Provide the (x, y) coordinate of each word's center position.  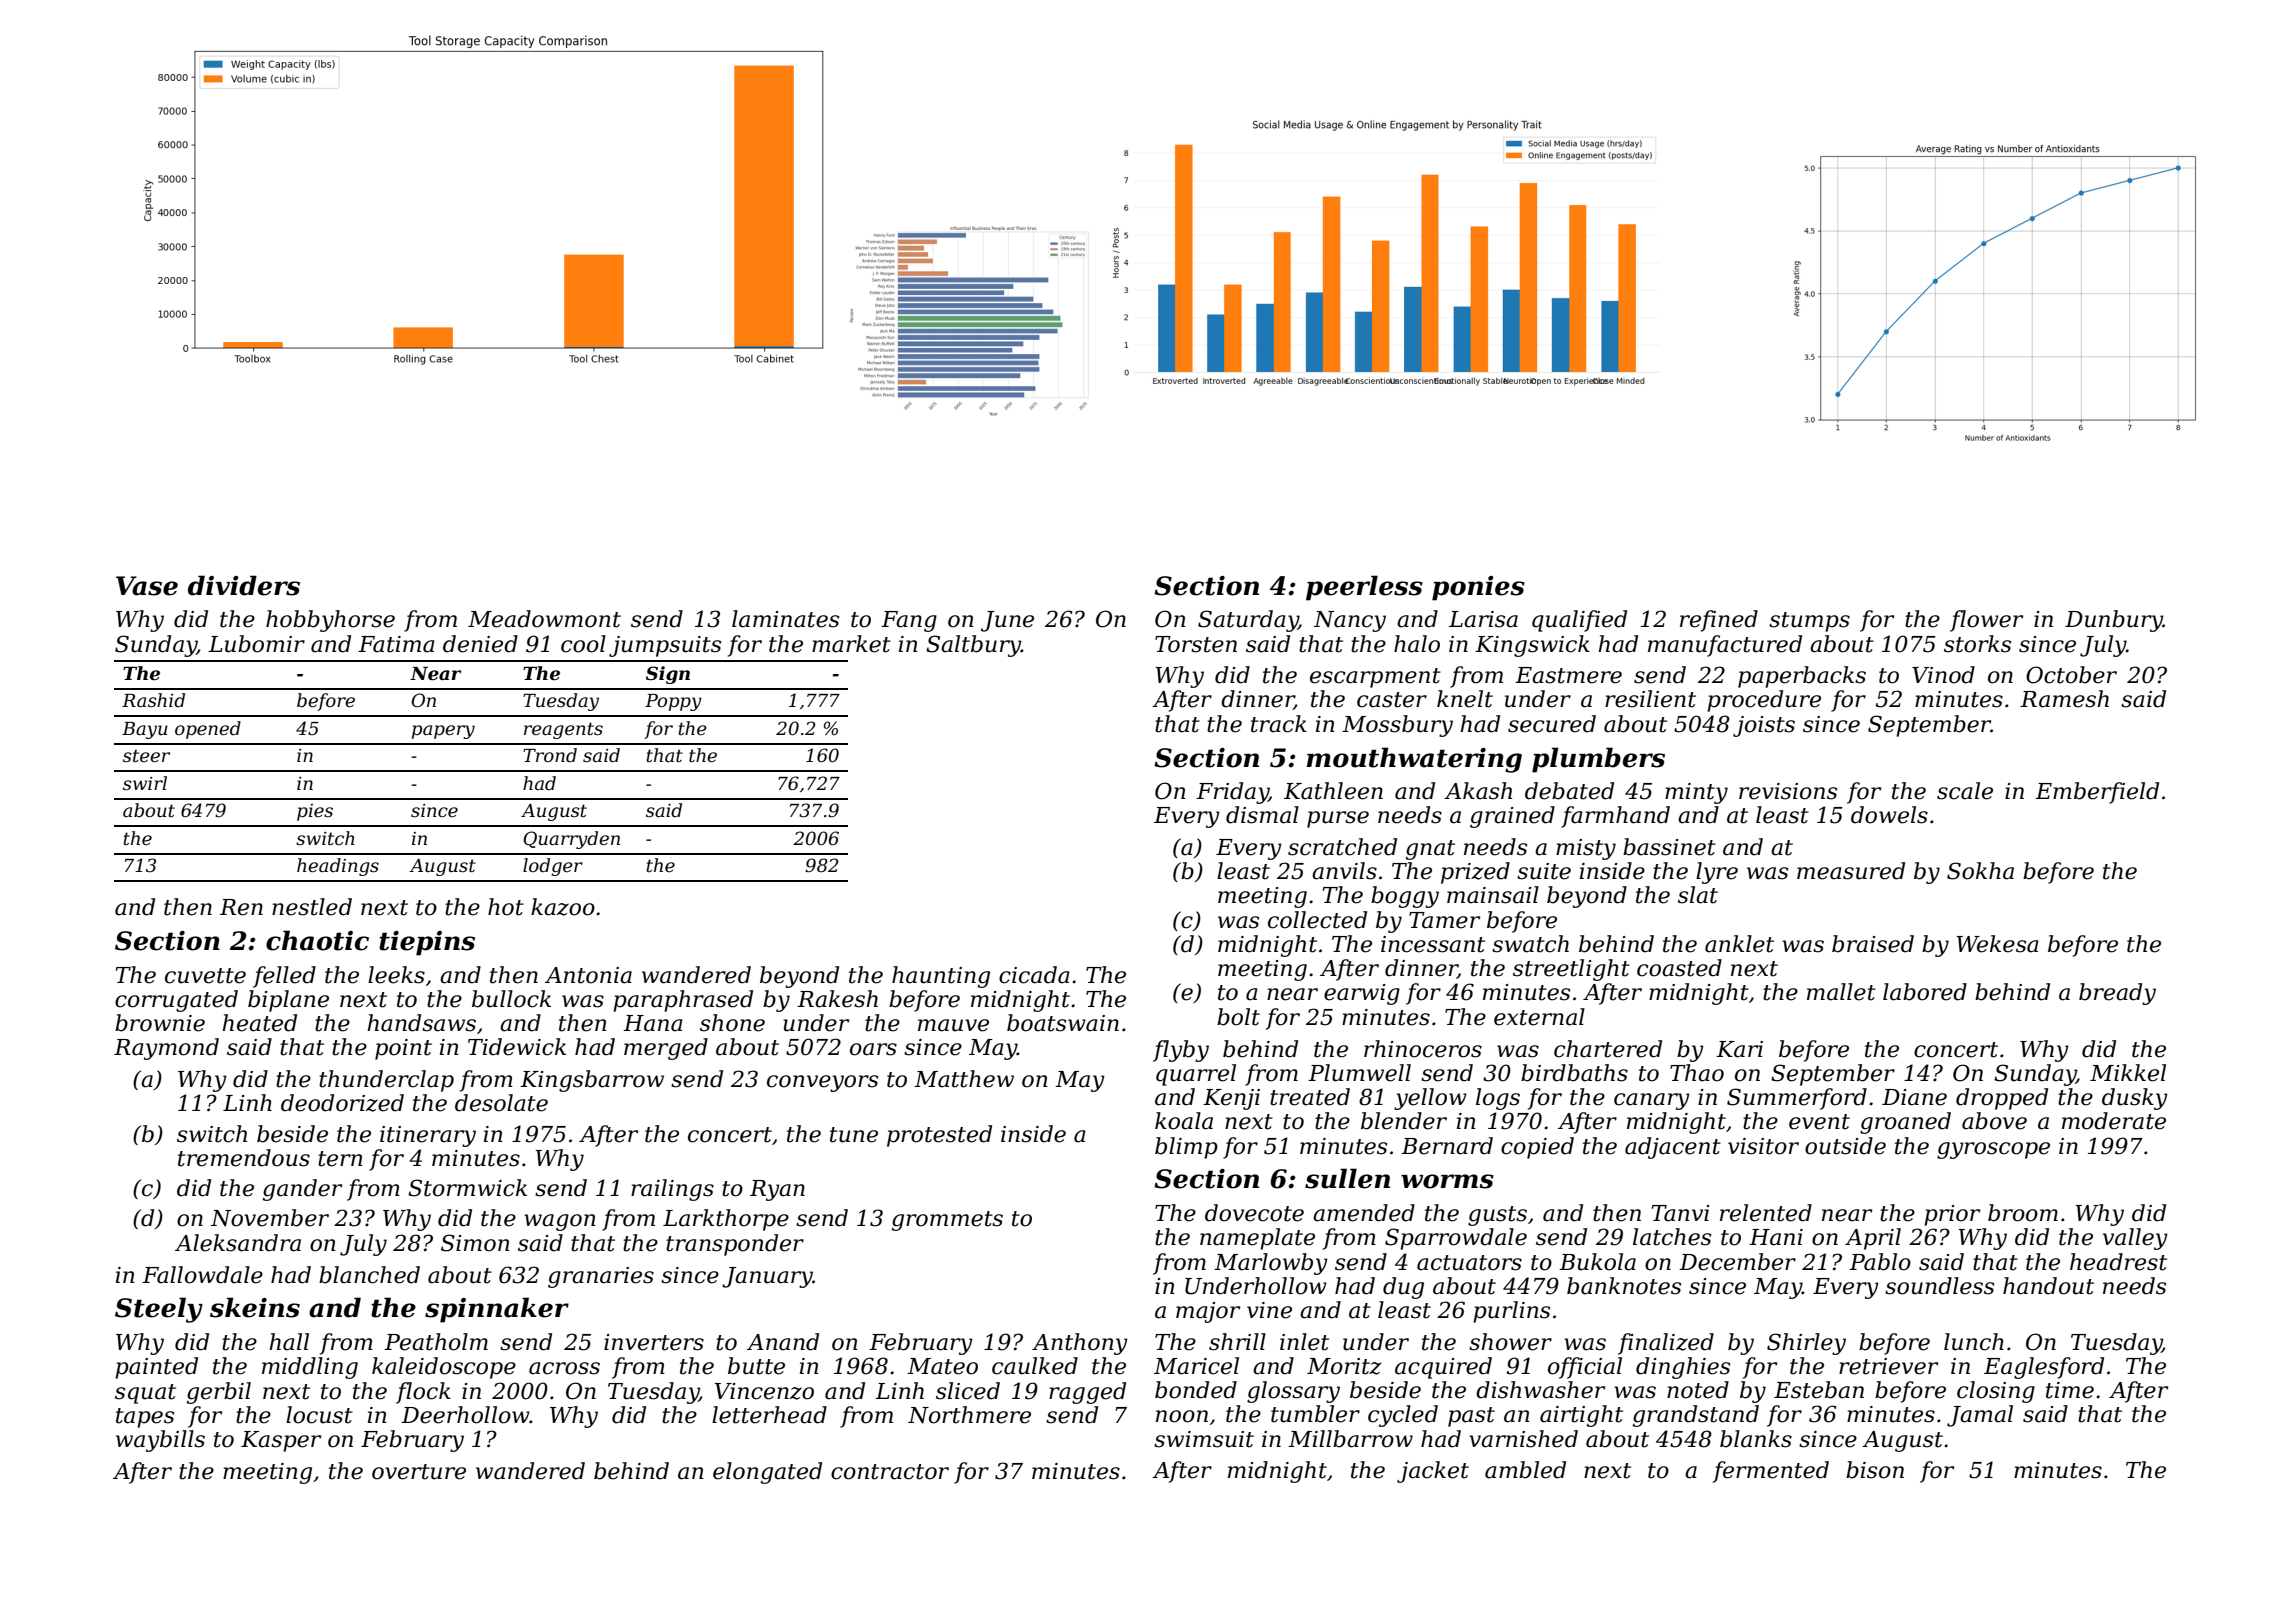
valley (2135, 1239)
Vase (147, 586)
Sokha (1980, 871)
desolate (501, 1103)
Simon (475, 1243)
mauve (953, 1025)
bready (2117, 994)
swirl (145, 783)
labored (1925, 992)
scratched (1342, 847)
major (1208, 1312)
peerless (1364, 588)
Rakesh (837, 999)
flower (1986, 621)
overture (419, 1472)
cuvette (205, 976)
